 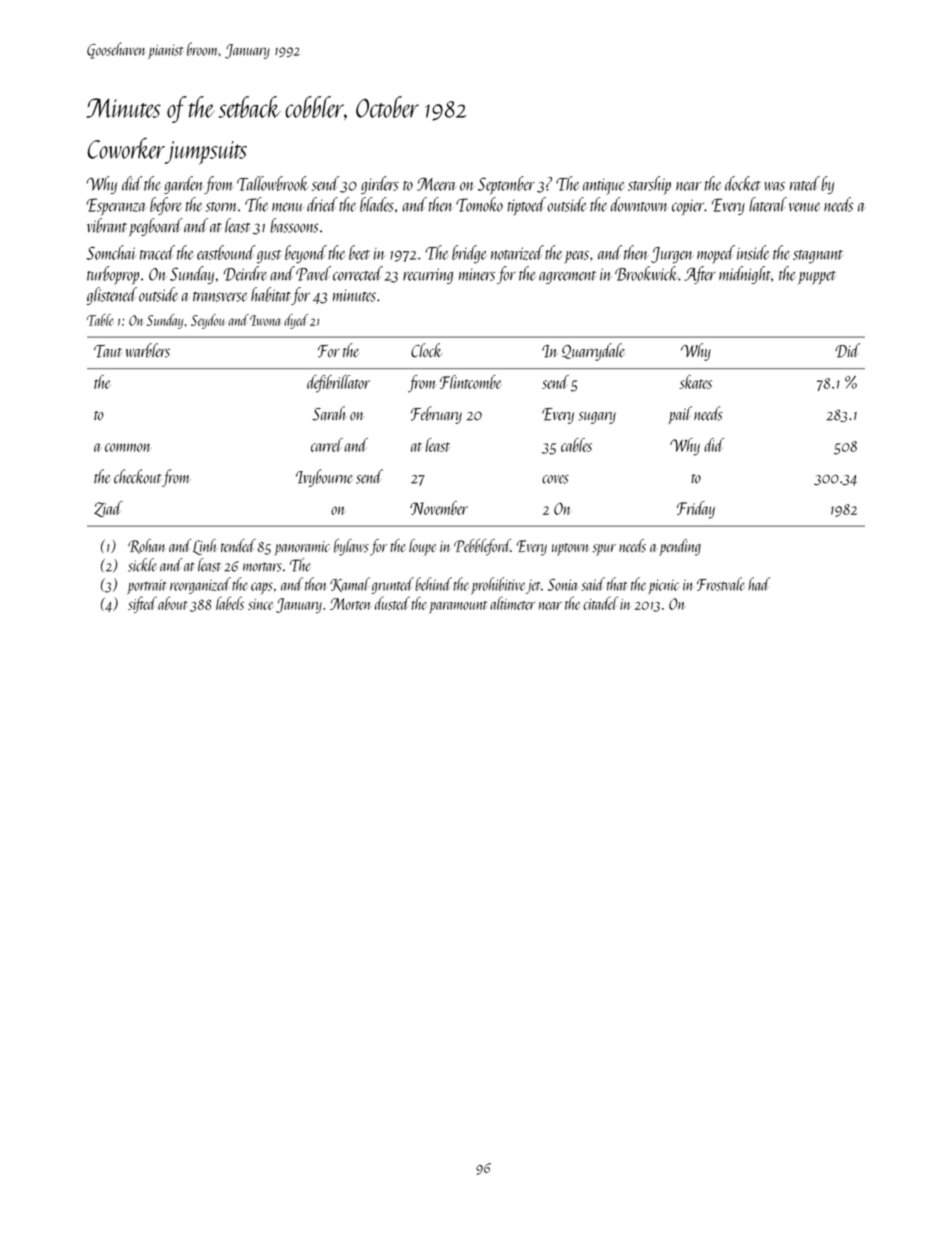 I want to click on sifted, so click(x=142, y=604).
